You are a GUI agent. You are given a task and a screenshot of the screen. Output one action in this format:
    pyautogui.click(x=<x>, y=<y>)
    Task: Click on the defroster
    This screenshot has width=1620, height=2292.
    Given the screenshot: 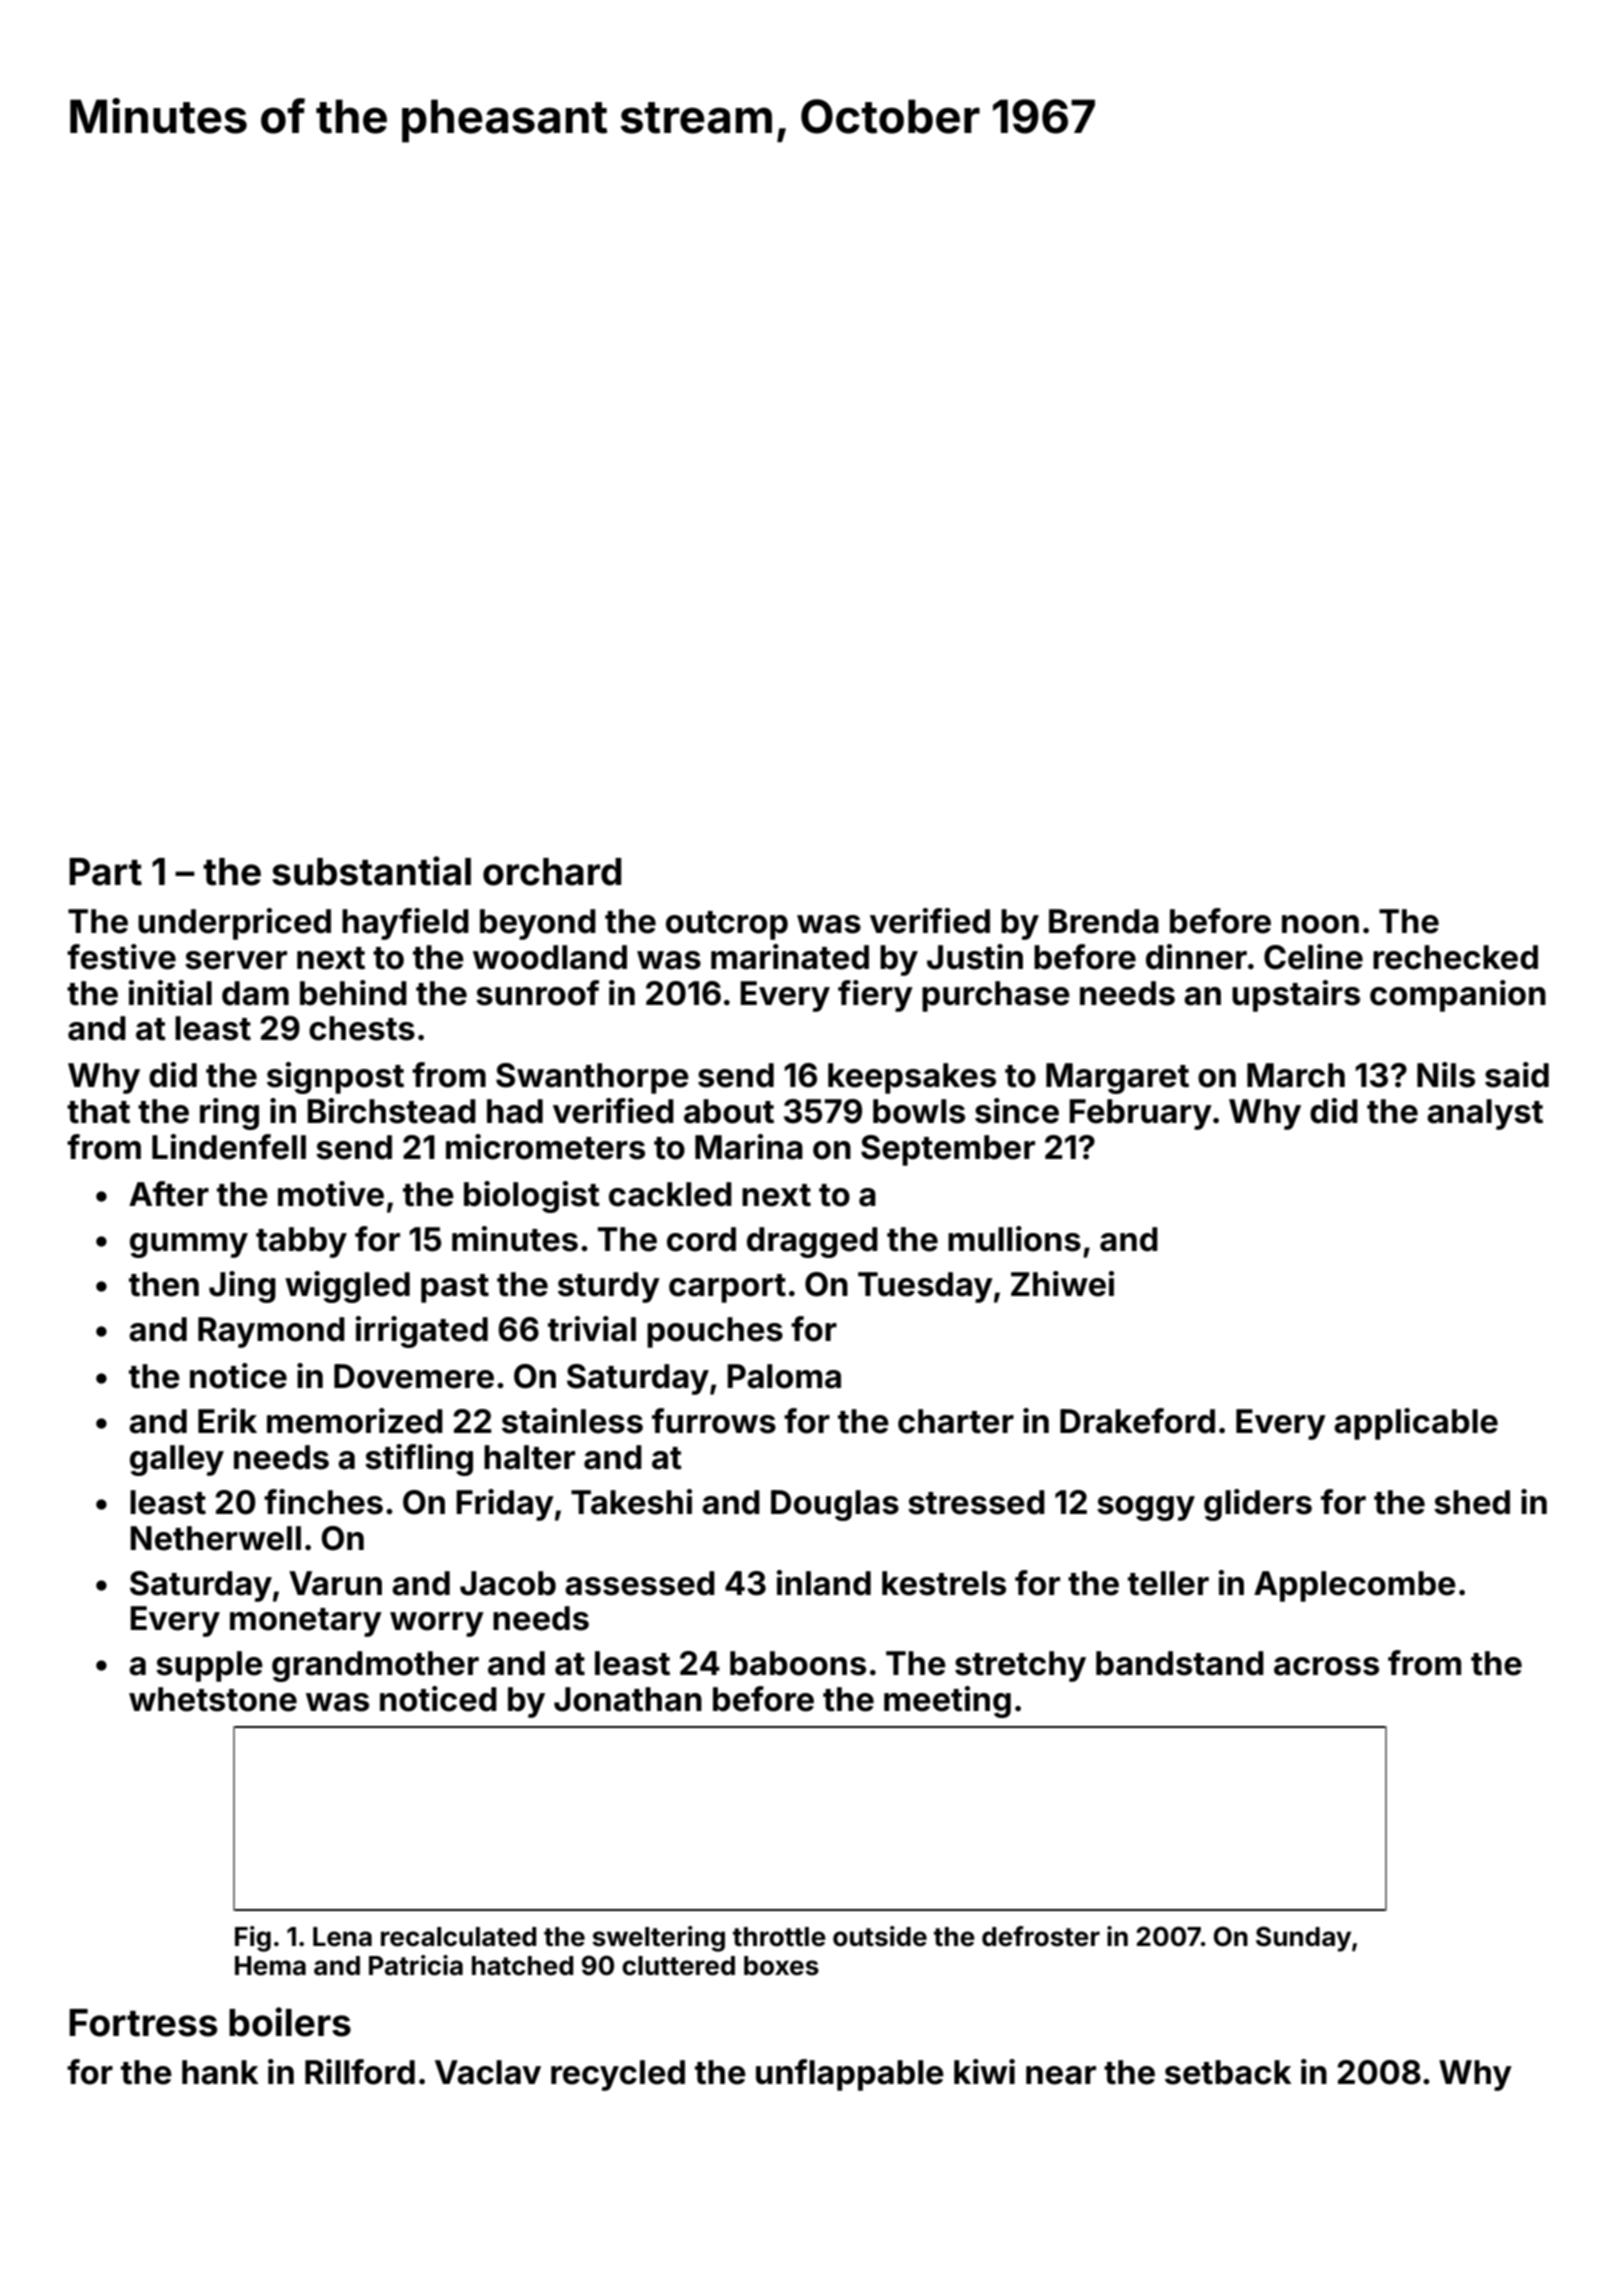 What is the action you would take?
    pyautogui.click(x=1041, y=1936)
